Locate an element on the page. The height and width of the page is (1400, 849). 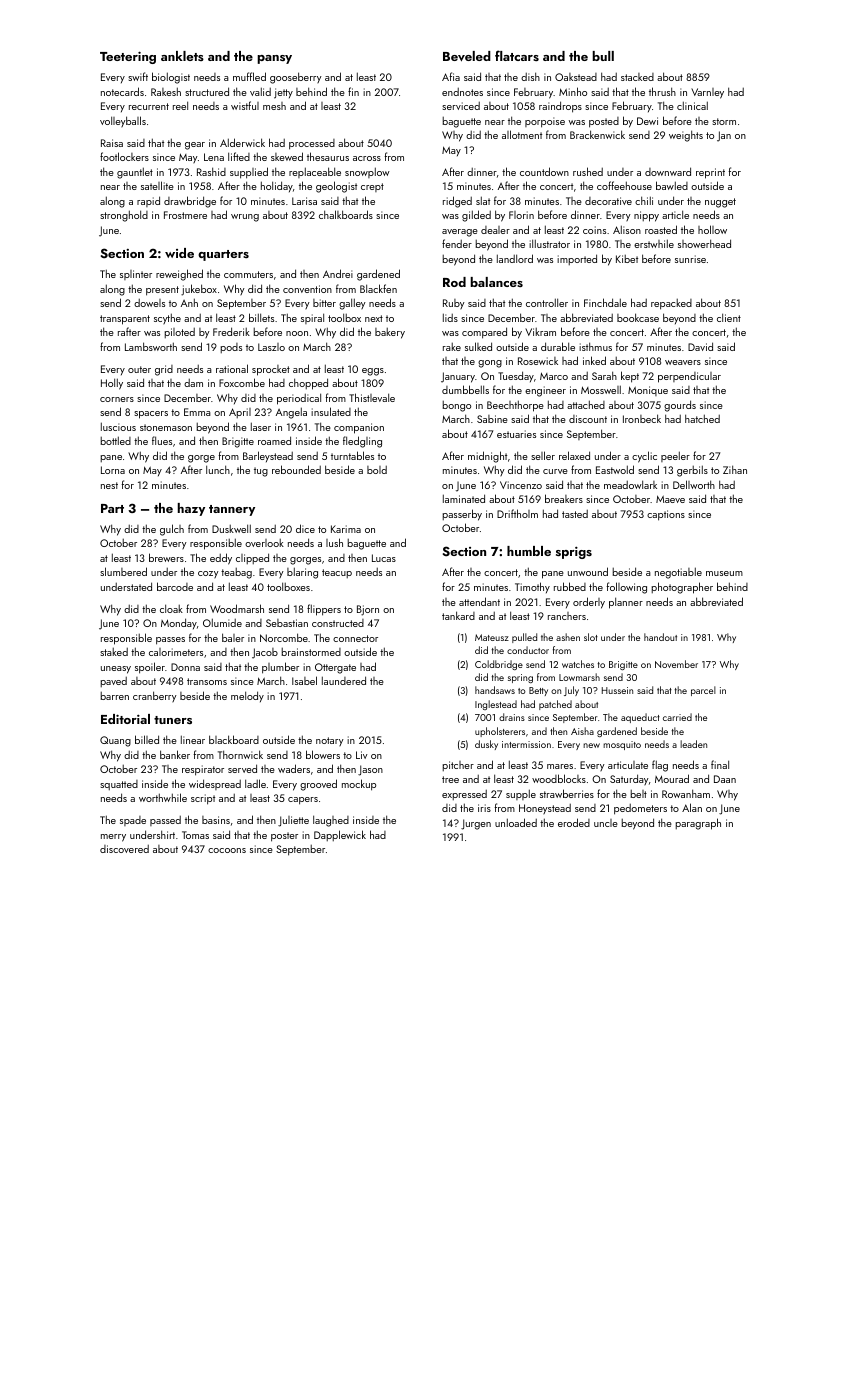
stonemason is located at coordinates (166, 427).
